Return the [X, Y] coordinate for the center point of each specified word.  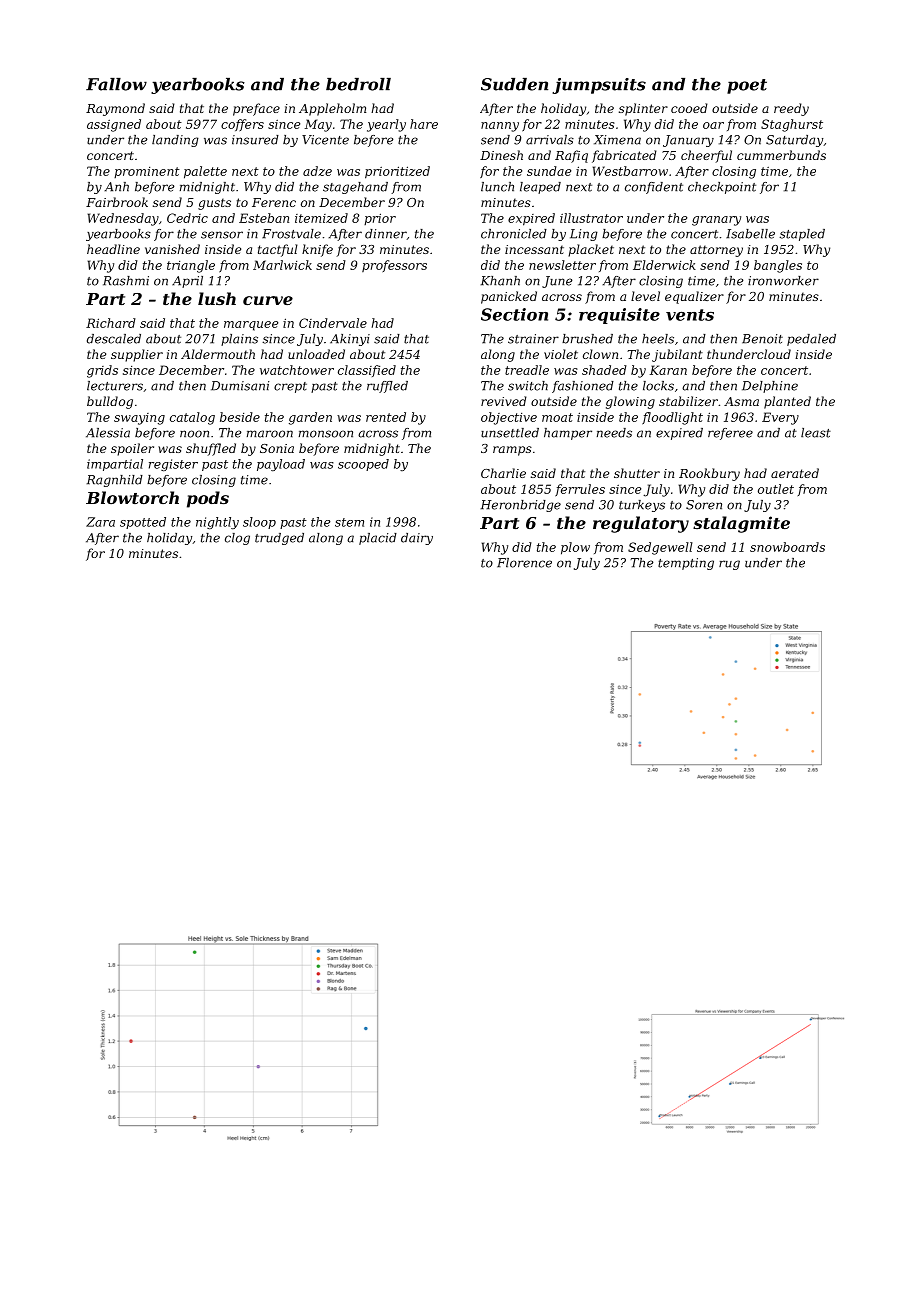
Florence [524, 563]
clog [237, 539]
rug [729, 565]
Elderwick [664, 265]
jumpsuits [599, 86]
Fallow [116, 84]
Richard [111, 323]
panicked [509, 297]
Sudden [514, 84]
